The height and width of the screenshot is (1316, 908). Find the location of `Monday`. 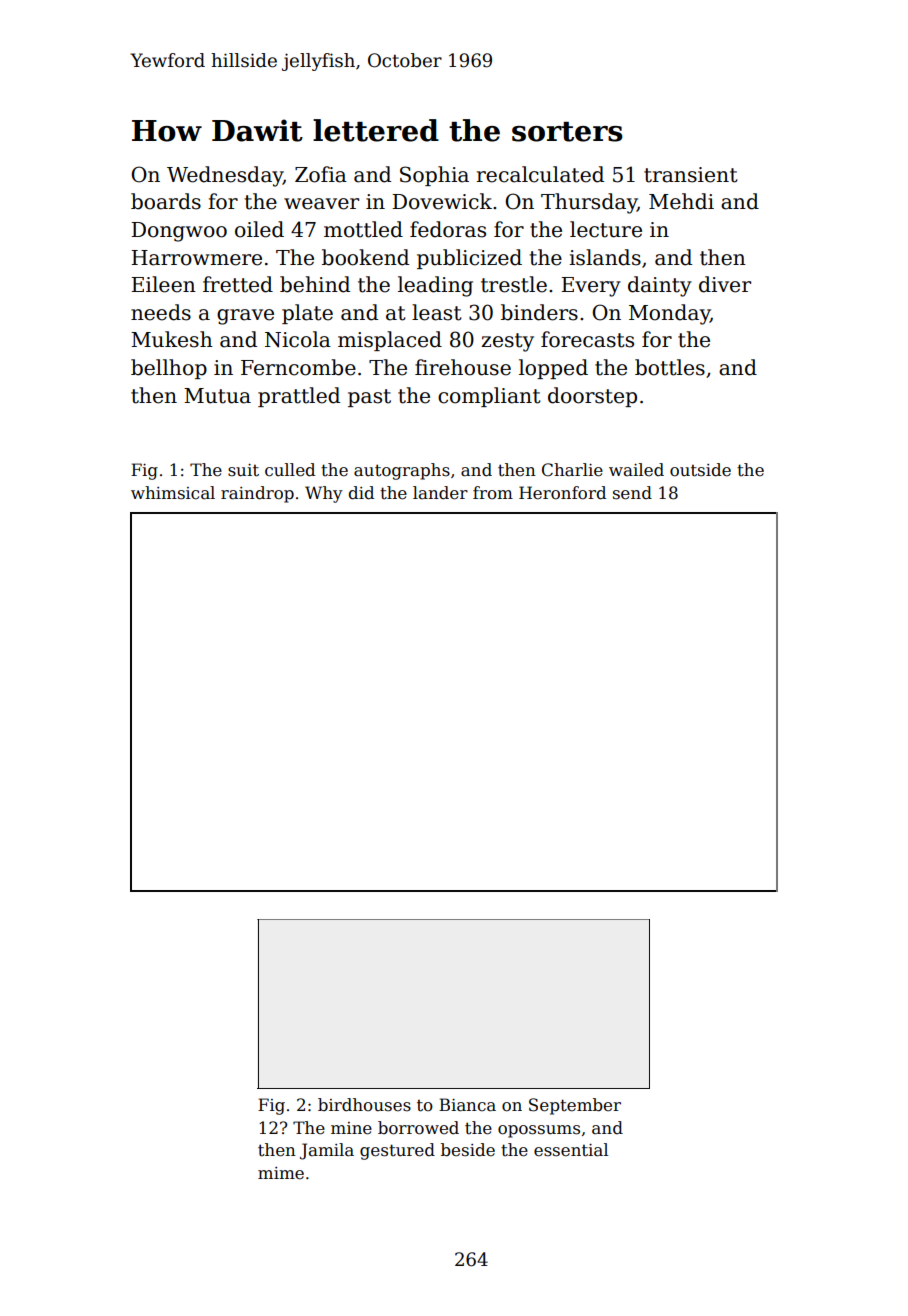

Monday is located at coordinates (669, 314).
